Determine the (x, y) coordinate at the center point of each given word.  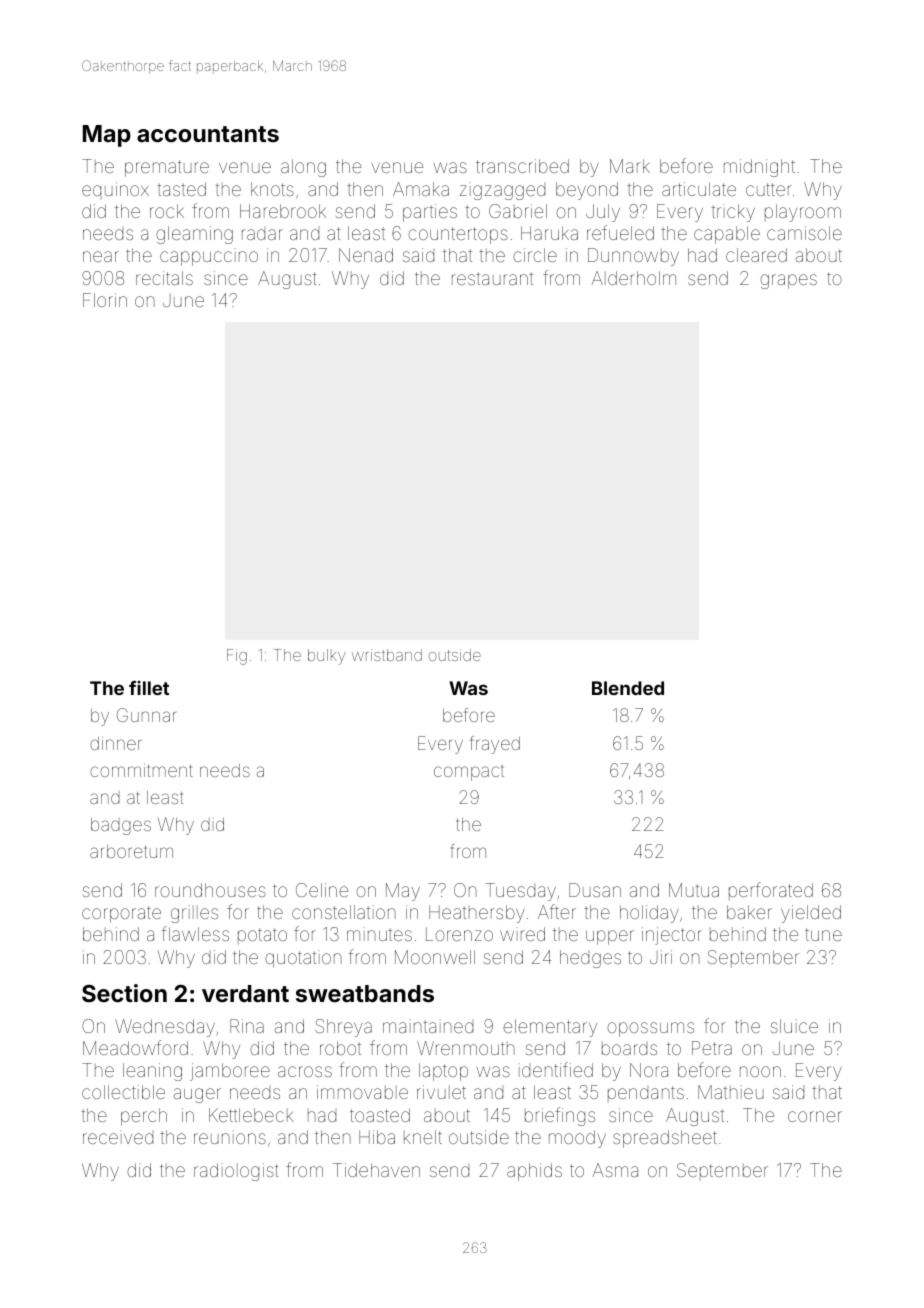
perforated (771, 891)
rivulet (441, 1092)
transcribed (522, 166)
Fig (237, 657)
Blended (628, 688)
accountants (208, 134)
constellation (344, 912)
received (118, 1137)
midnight (759, 168)
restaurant (492, 278)
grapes (788, 281)
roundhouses (210, 890)
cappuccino (209, 257)
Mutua (694, 890)
